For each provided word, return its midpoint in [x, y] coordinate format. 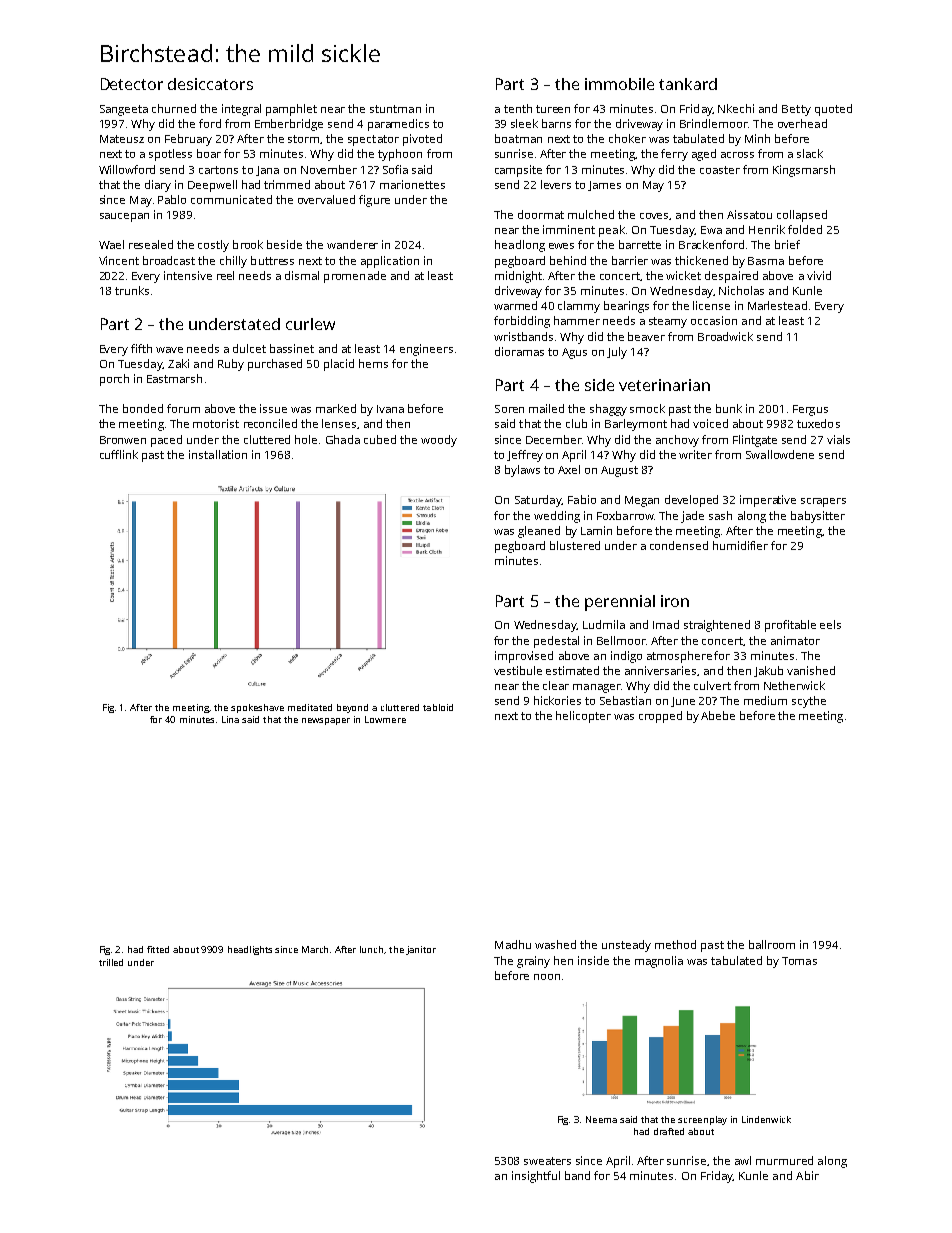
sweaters [547, 1161]
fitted [158, 949]
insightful [536, 1177]
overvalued [326, 199]
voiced [710, 423]
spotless [170, 155]
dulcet [249, 348]
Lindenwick [766, 1119]
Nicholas [741, 290]
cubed [380, 439]
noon [547, 977]
